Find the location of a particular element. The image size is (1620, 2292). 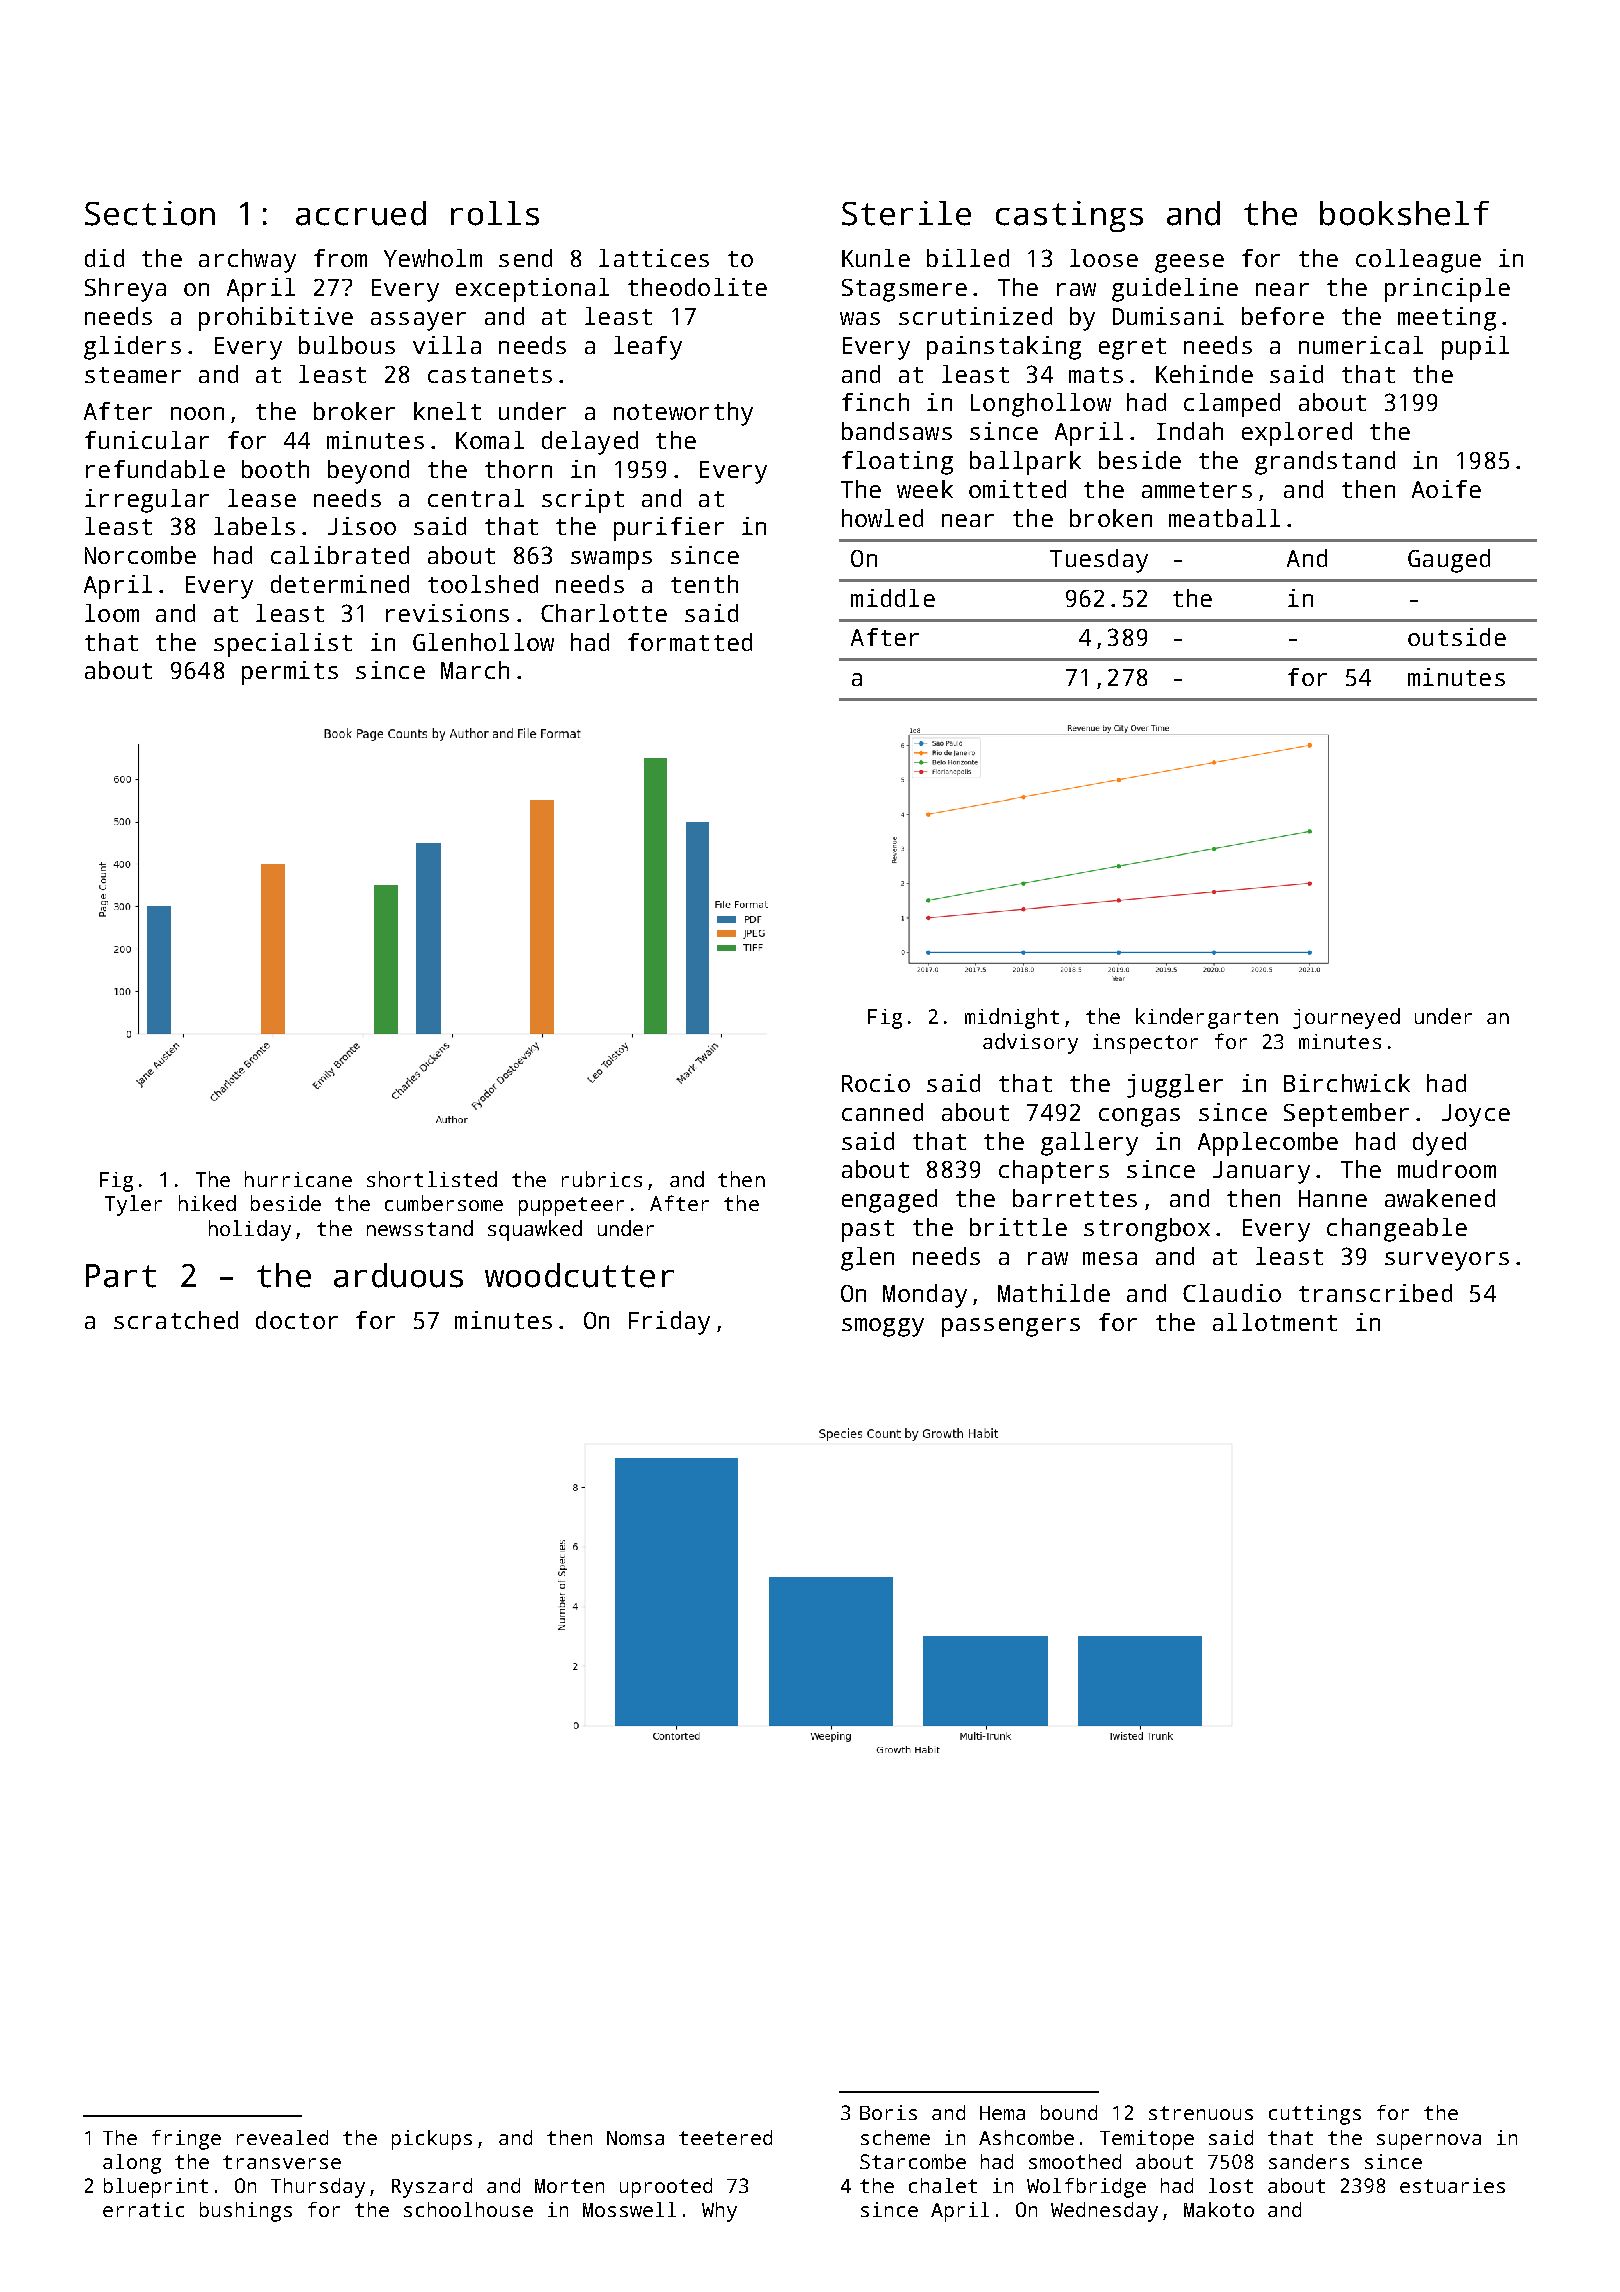

schoolhouse is located at coordinates (468, 2209).
